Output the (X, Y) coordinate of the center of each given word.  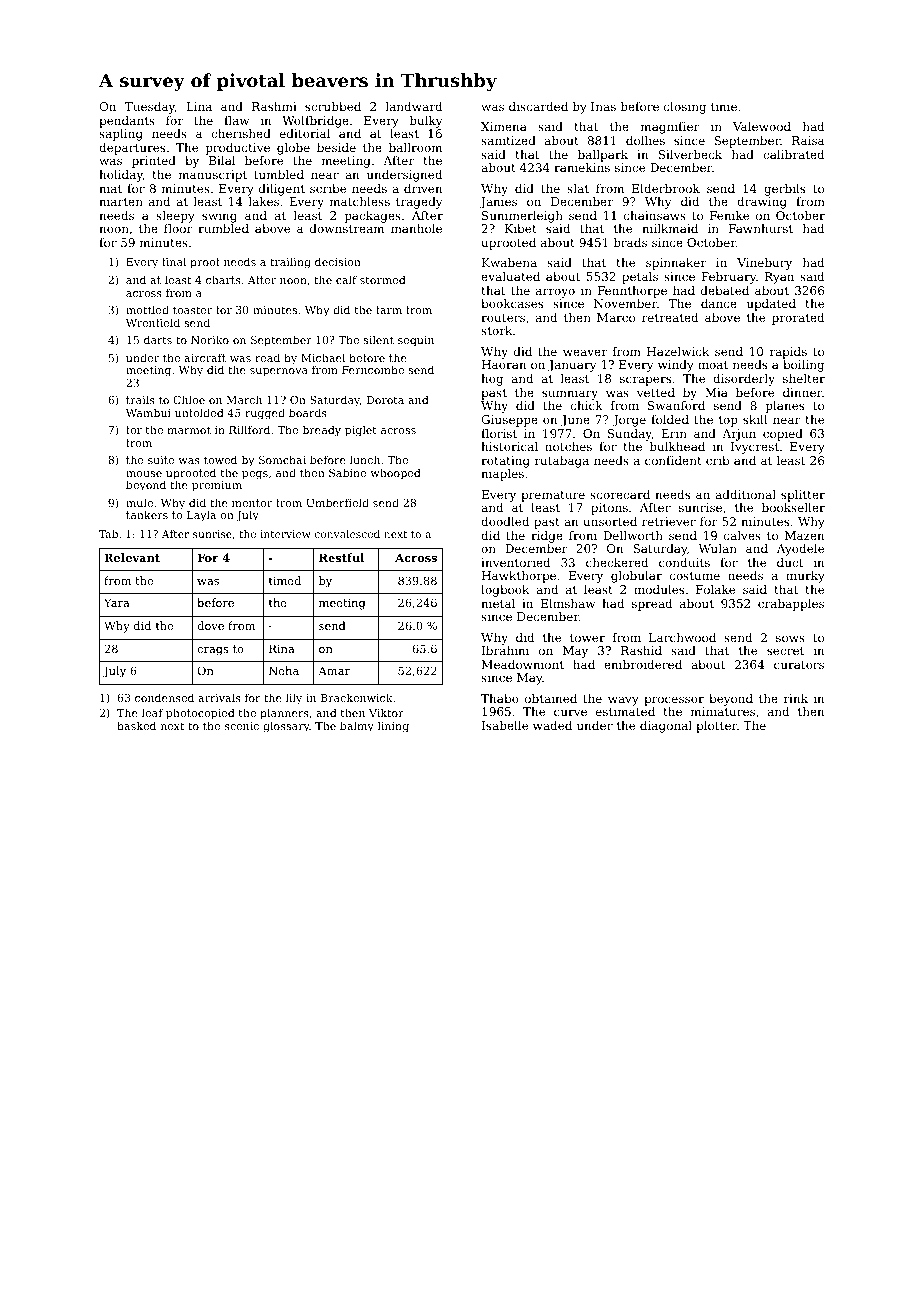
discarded (538, 106)
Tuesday (150, 108)
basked (136, 725)
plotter (716, 727)
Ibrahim (505, 650)
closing (685, 108)
